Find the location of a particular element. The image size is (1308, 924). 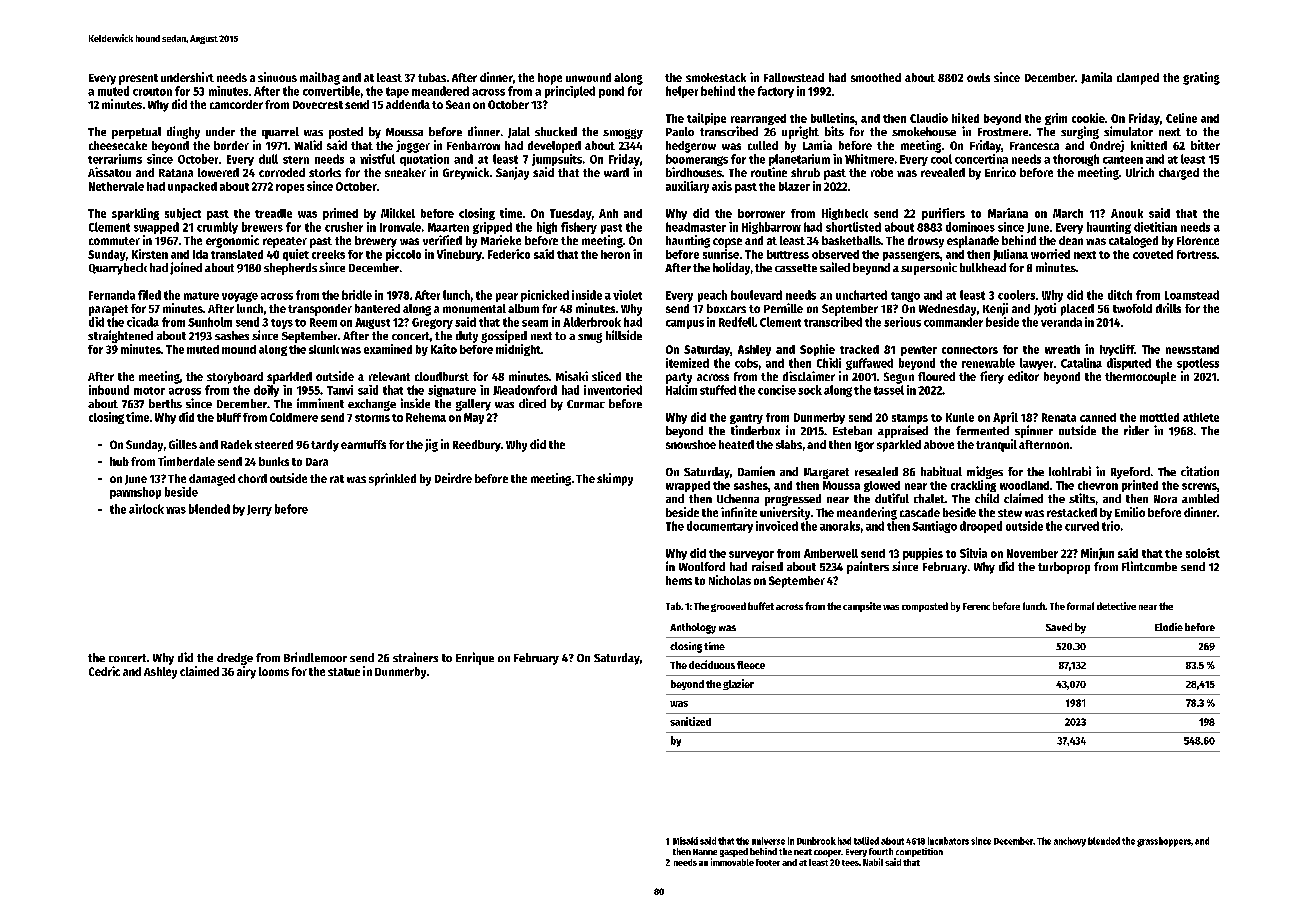

Hanne is located at coordinates (705, 852).
